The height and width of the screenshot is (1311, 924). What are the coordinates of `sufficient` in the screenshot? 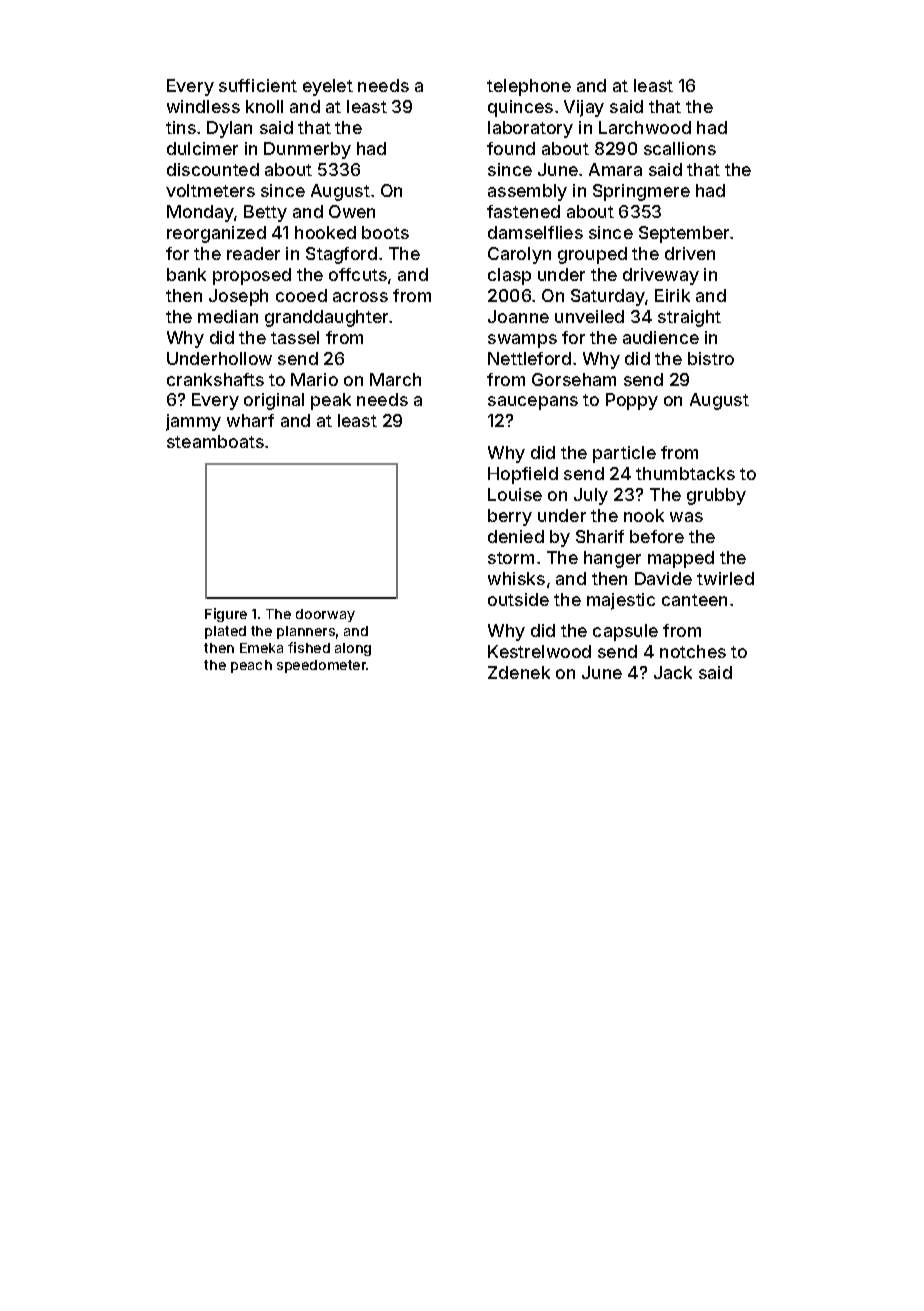 It's located at (258, 85).
